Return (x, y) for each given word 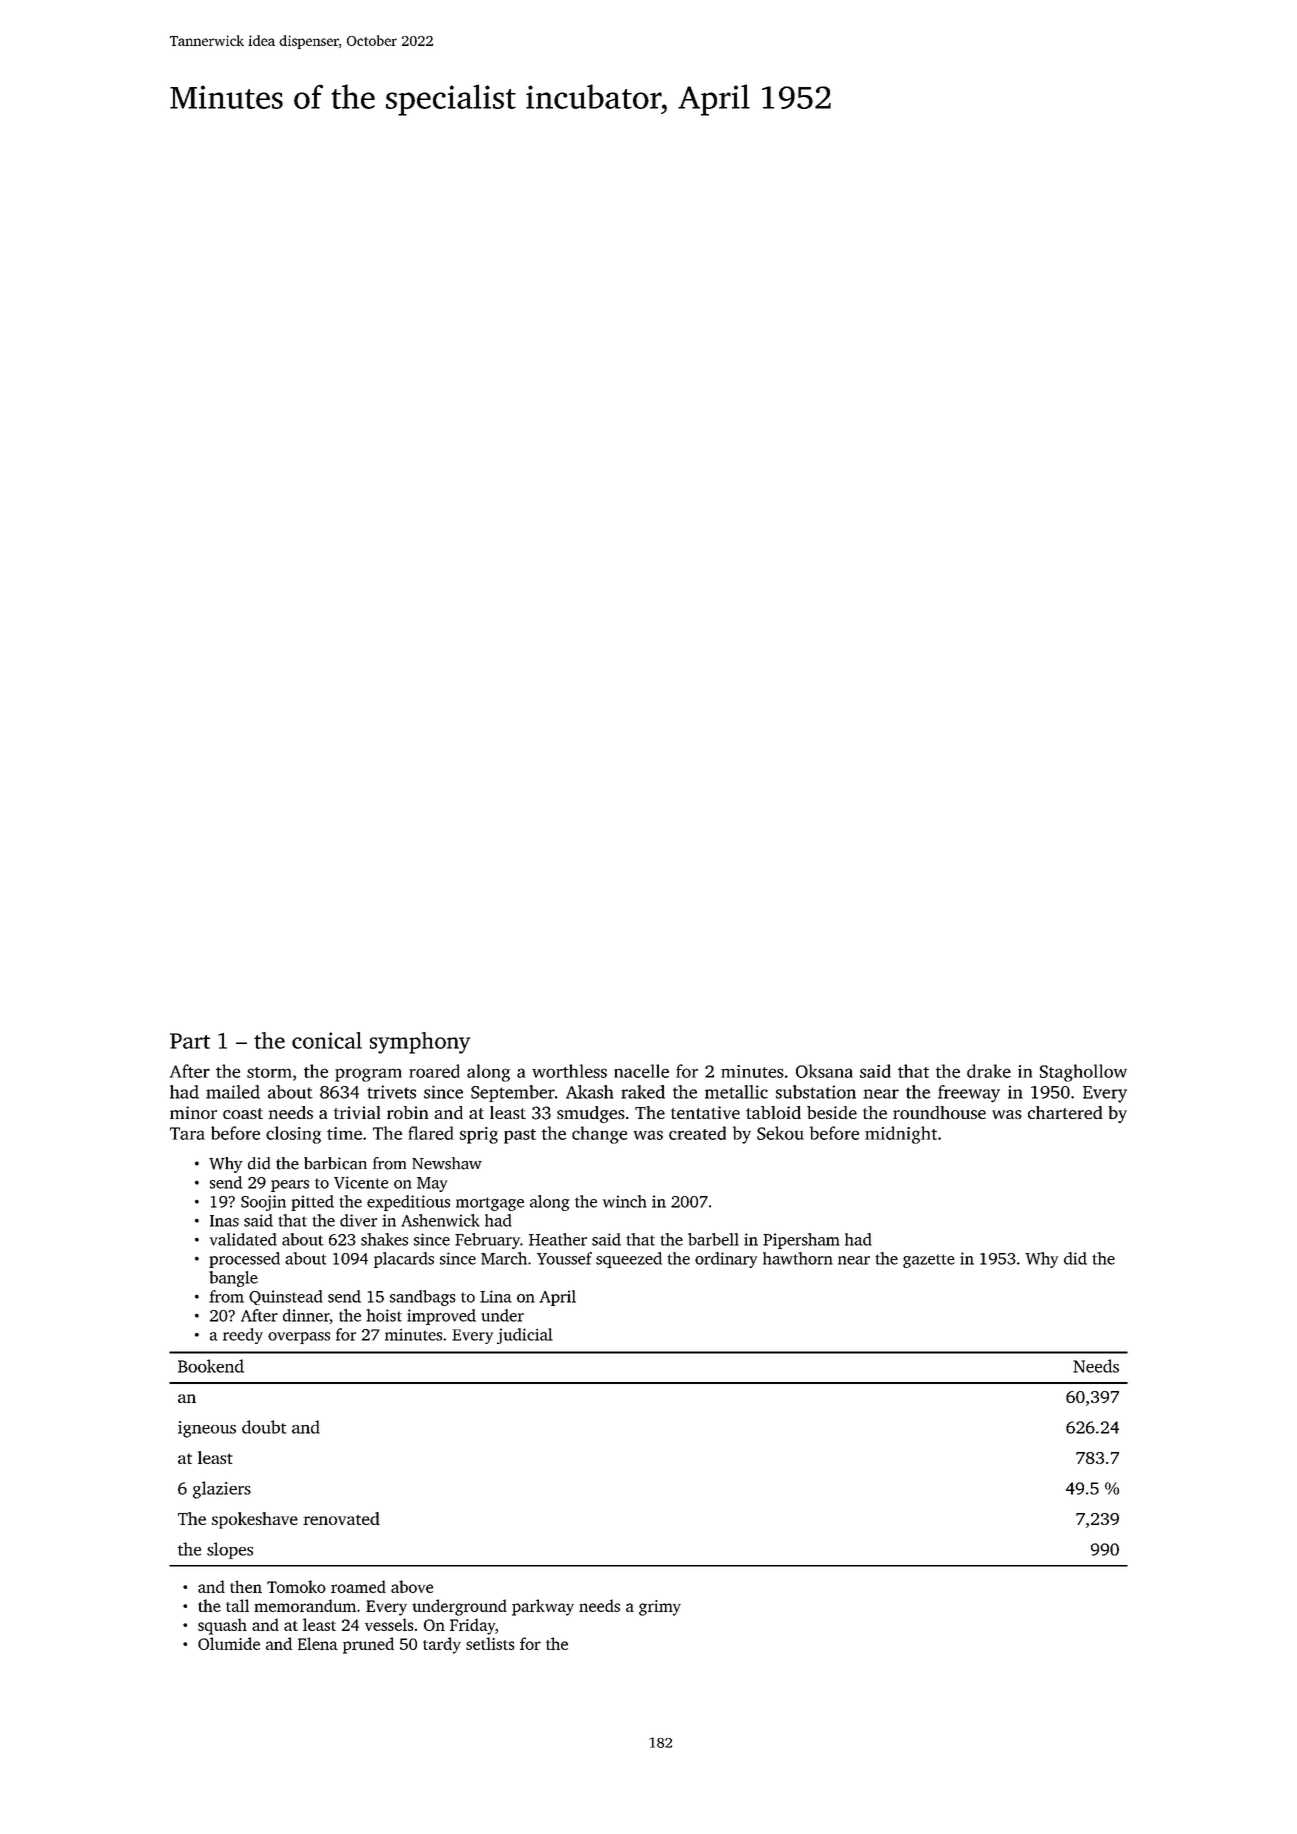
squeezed (629, 1260)
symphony (420, 1043)
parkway (543, 1607)
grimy (660, 1608)
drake (989, 1071)
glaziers (222, 1490)
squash (222, 1626)
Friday (472, 1626)
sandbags (423, 1298)
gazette (929, 1261)
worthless (569, 1071)
